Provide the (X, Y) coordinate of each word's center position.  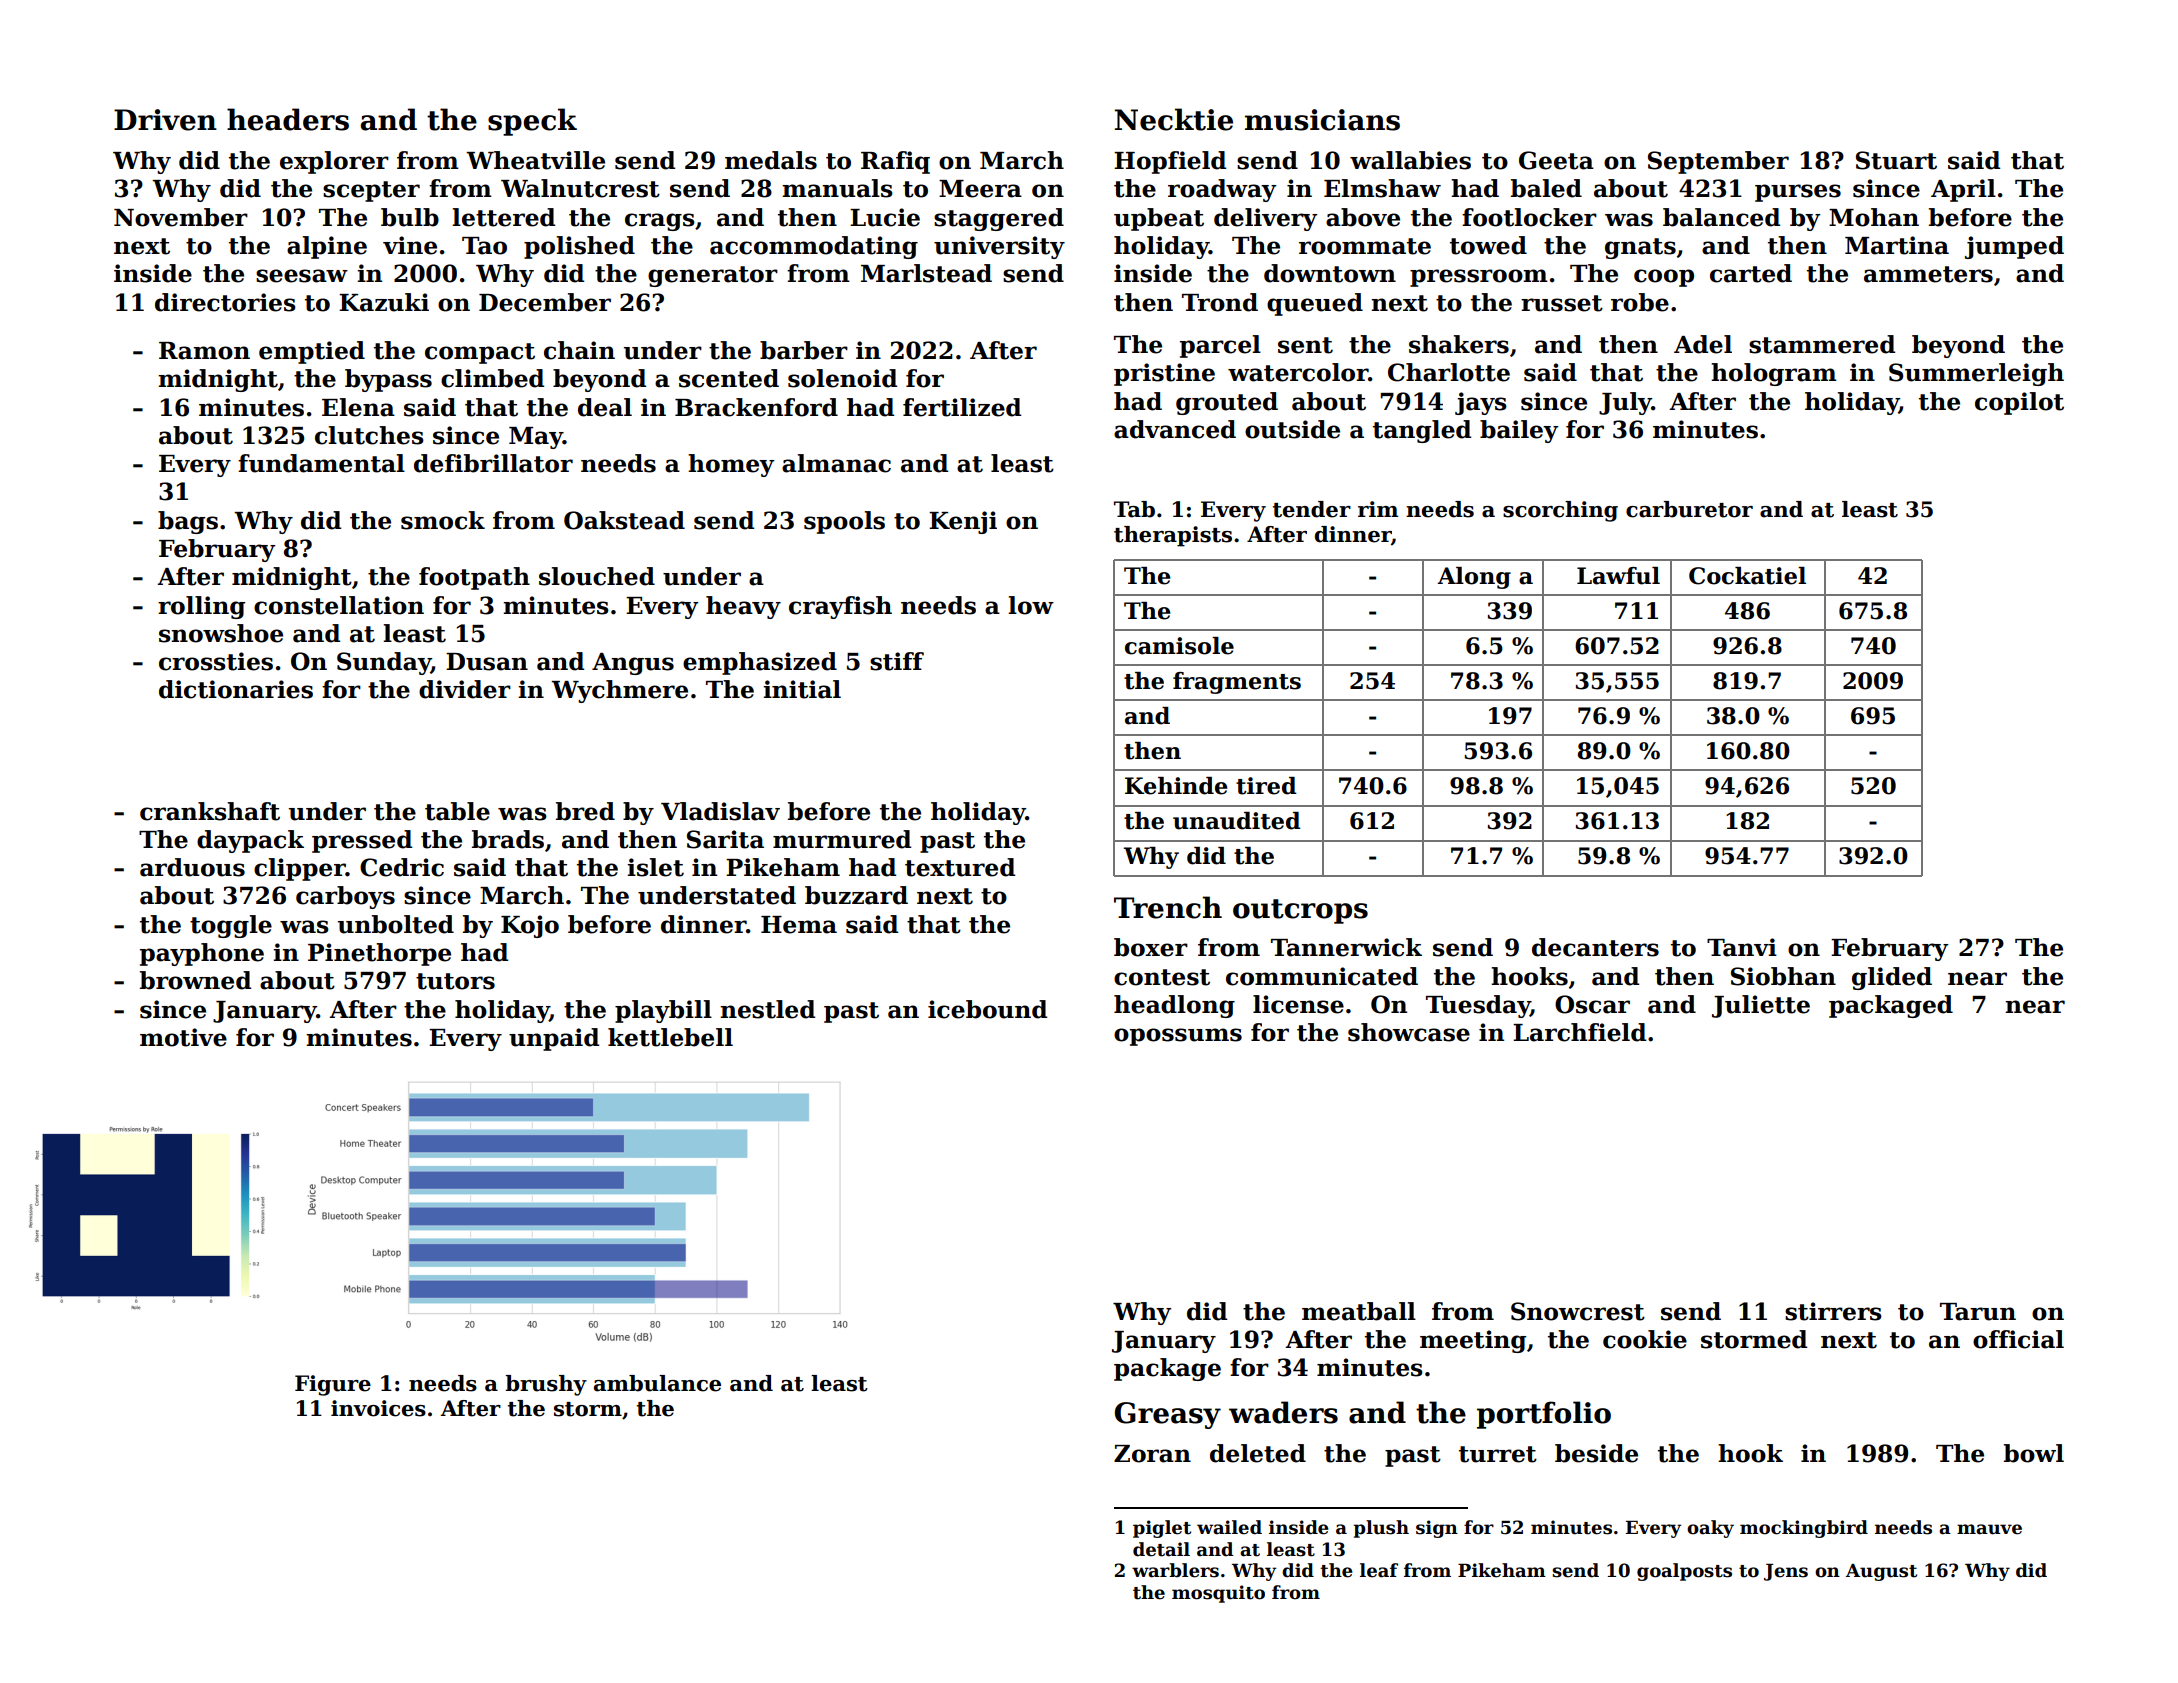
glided (1892, 978)
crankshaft (210, 811)
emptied (312, 352)
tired (1266, 786)
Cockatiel (1747, 576)
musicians (1322, 120)
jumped (2014, 247)
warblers (1175, 1570)
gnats (1640, 248)
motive (183, 1037)
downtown (1330, 273)
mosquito (1218, 1594)
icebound (987, 1009)
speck (532, 122)
